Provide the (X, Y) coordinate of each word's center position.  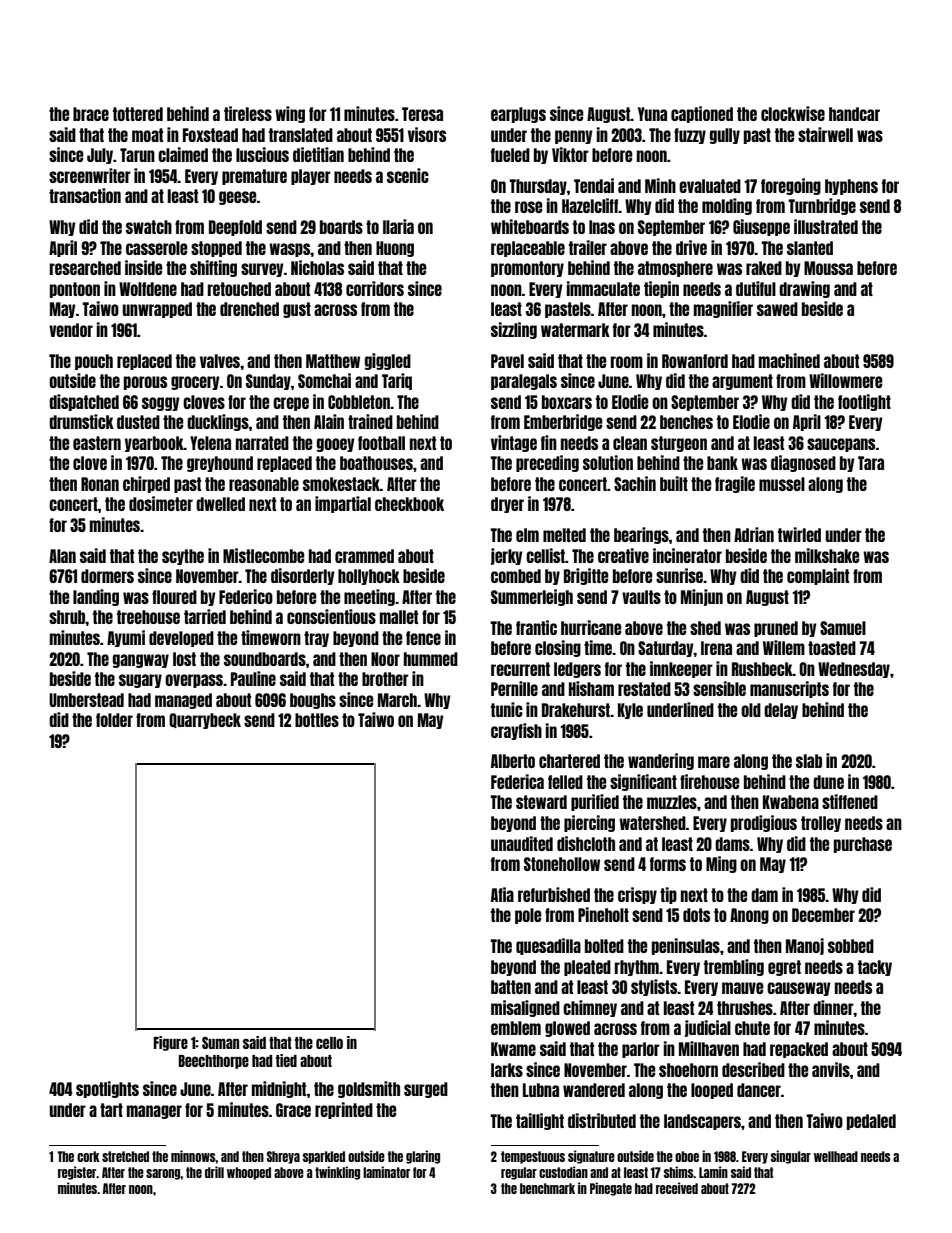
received (677, 1188)
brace (91, 114)
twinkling (337, 1173)
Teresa (422, 114)
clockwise (793, 113)
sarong (163, 1174)
